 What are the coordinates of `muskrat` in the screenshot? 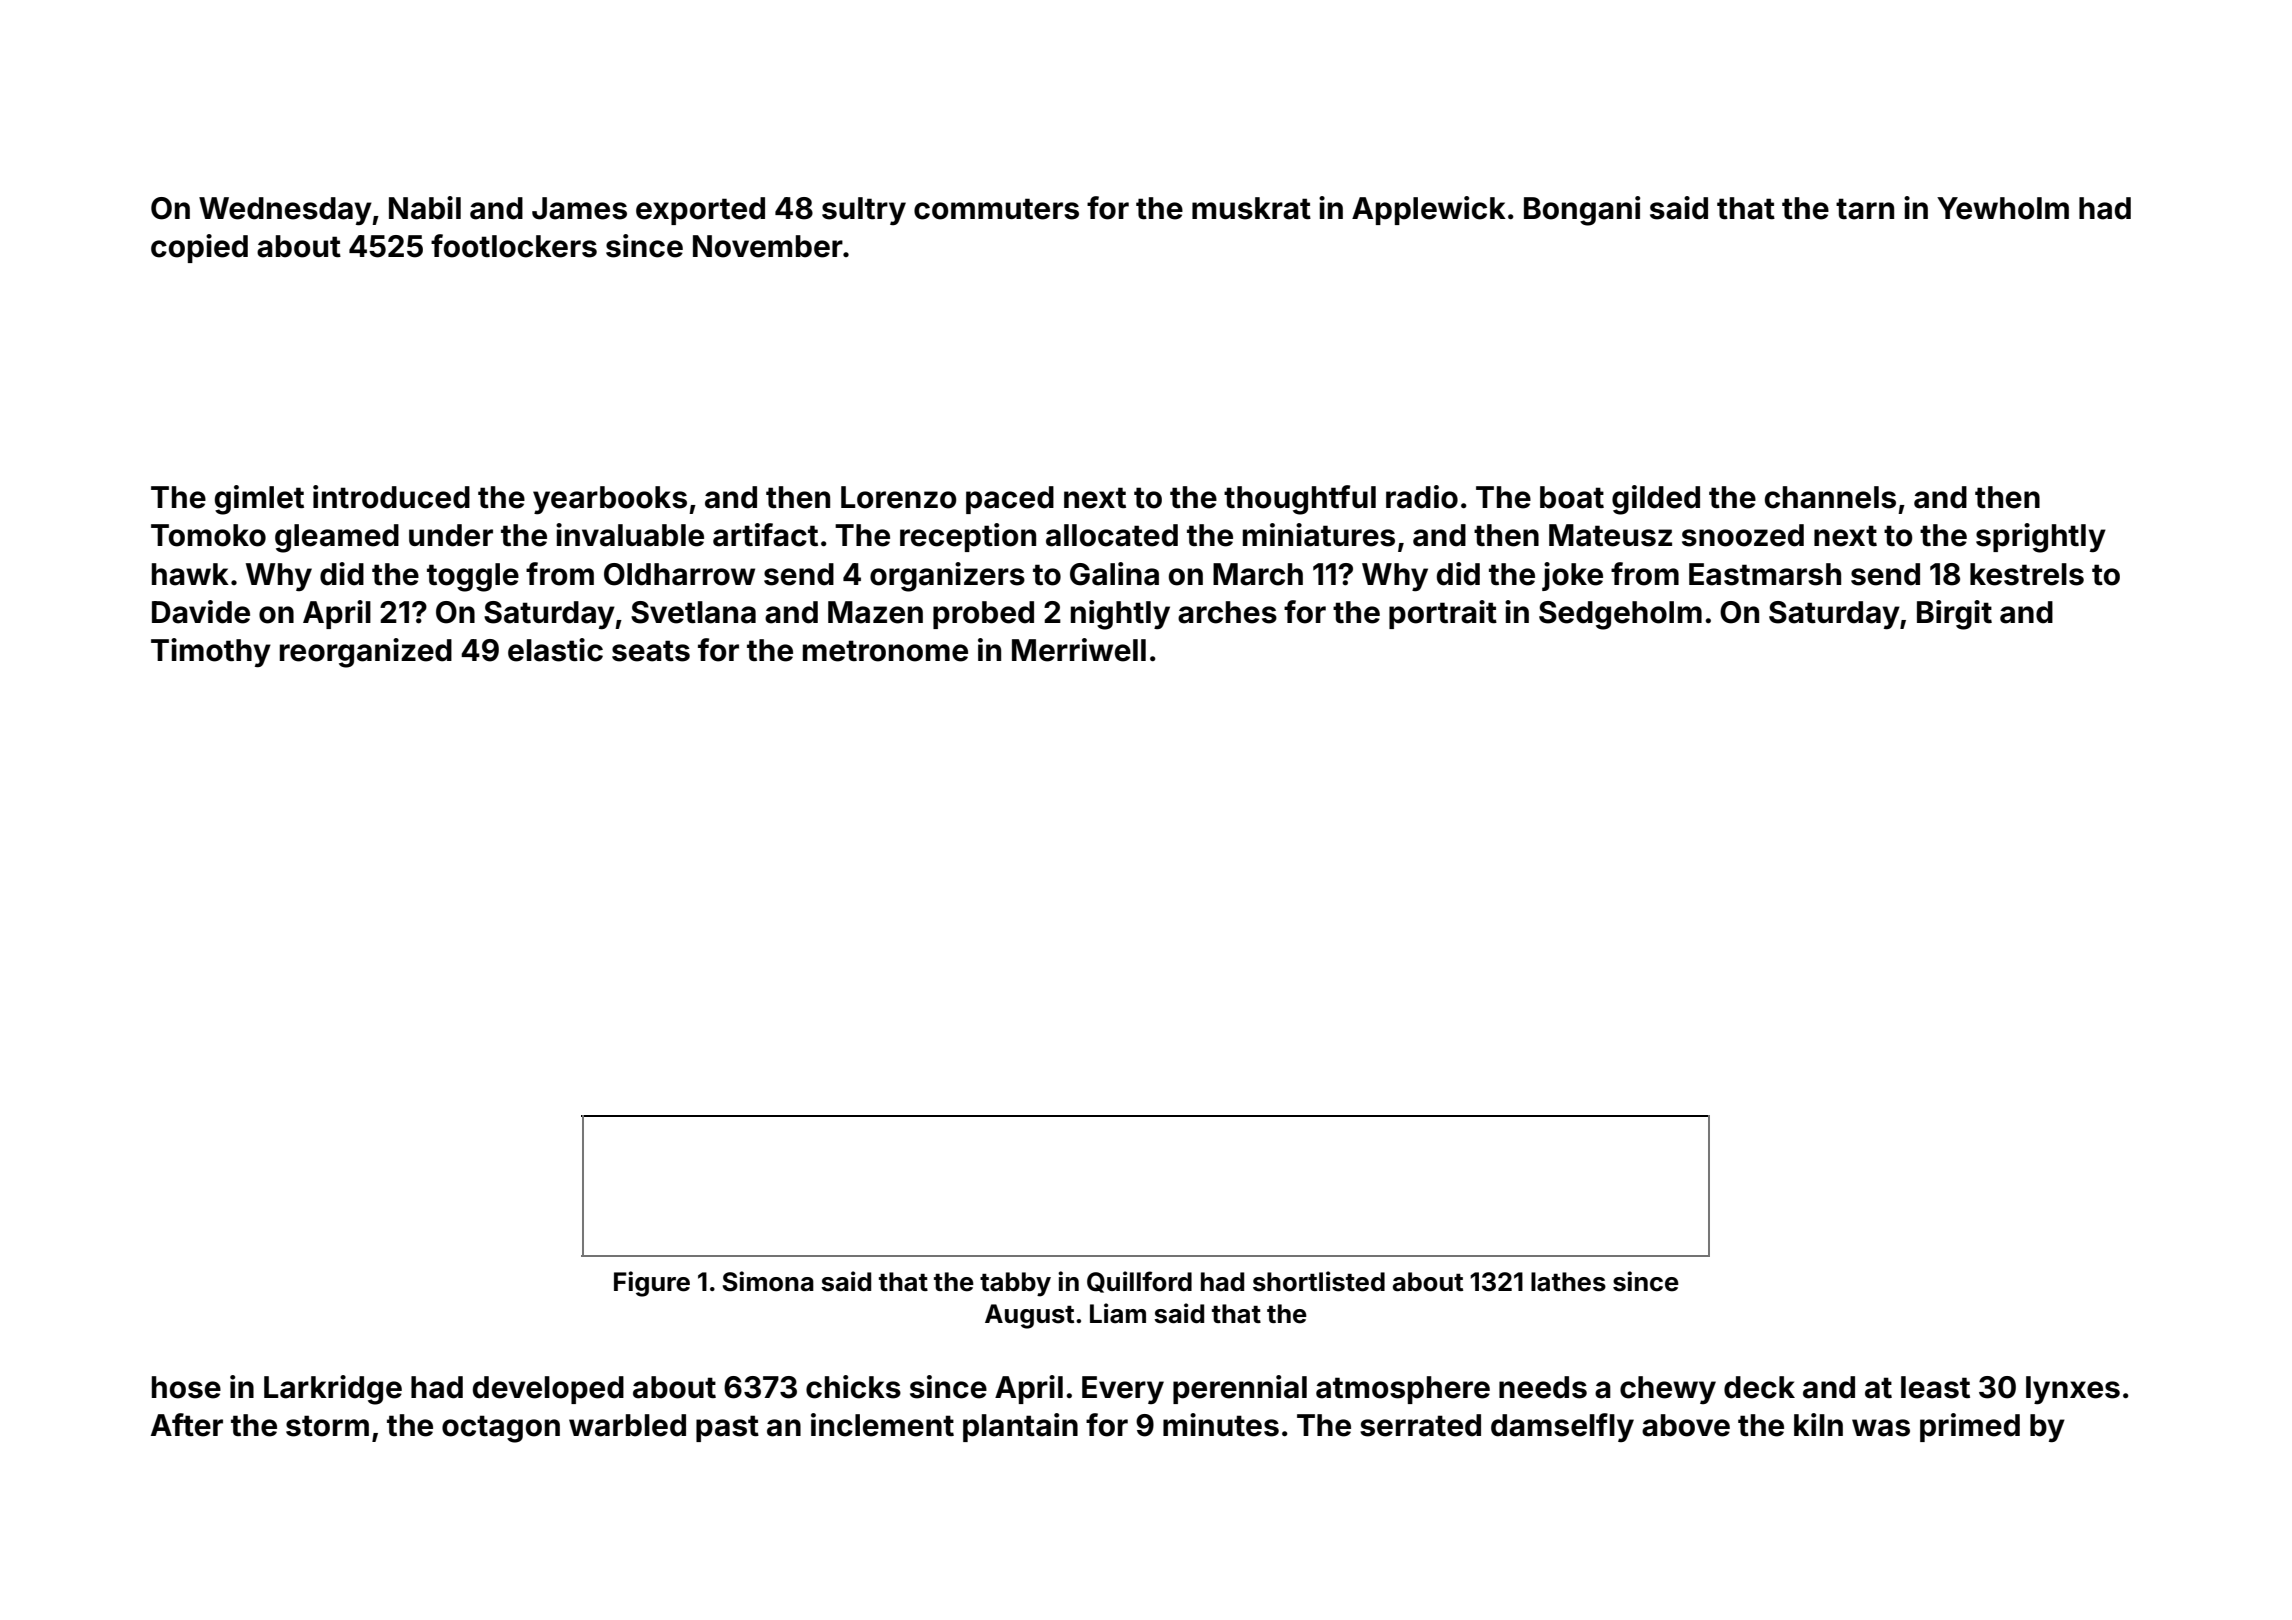 It's located at (1251, 208).
